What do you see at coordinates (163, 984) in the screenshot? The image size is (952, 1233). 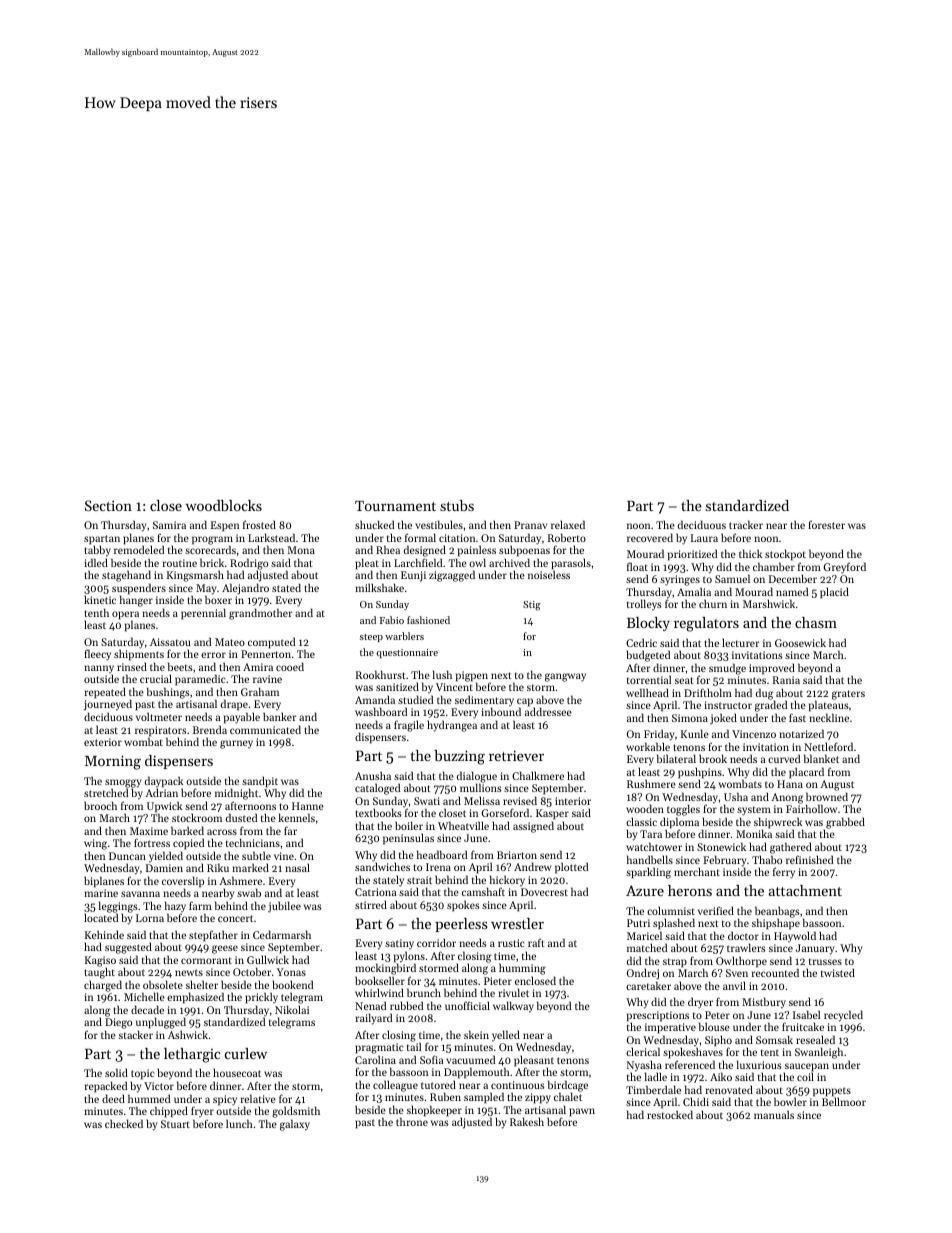 I see `obsolete` at bounding box center [163, 984].
